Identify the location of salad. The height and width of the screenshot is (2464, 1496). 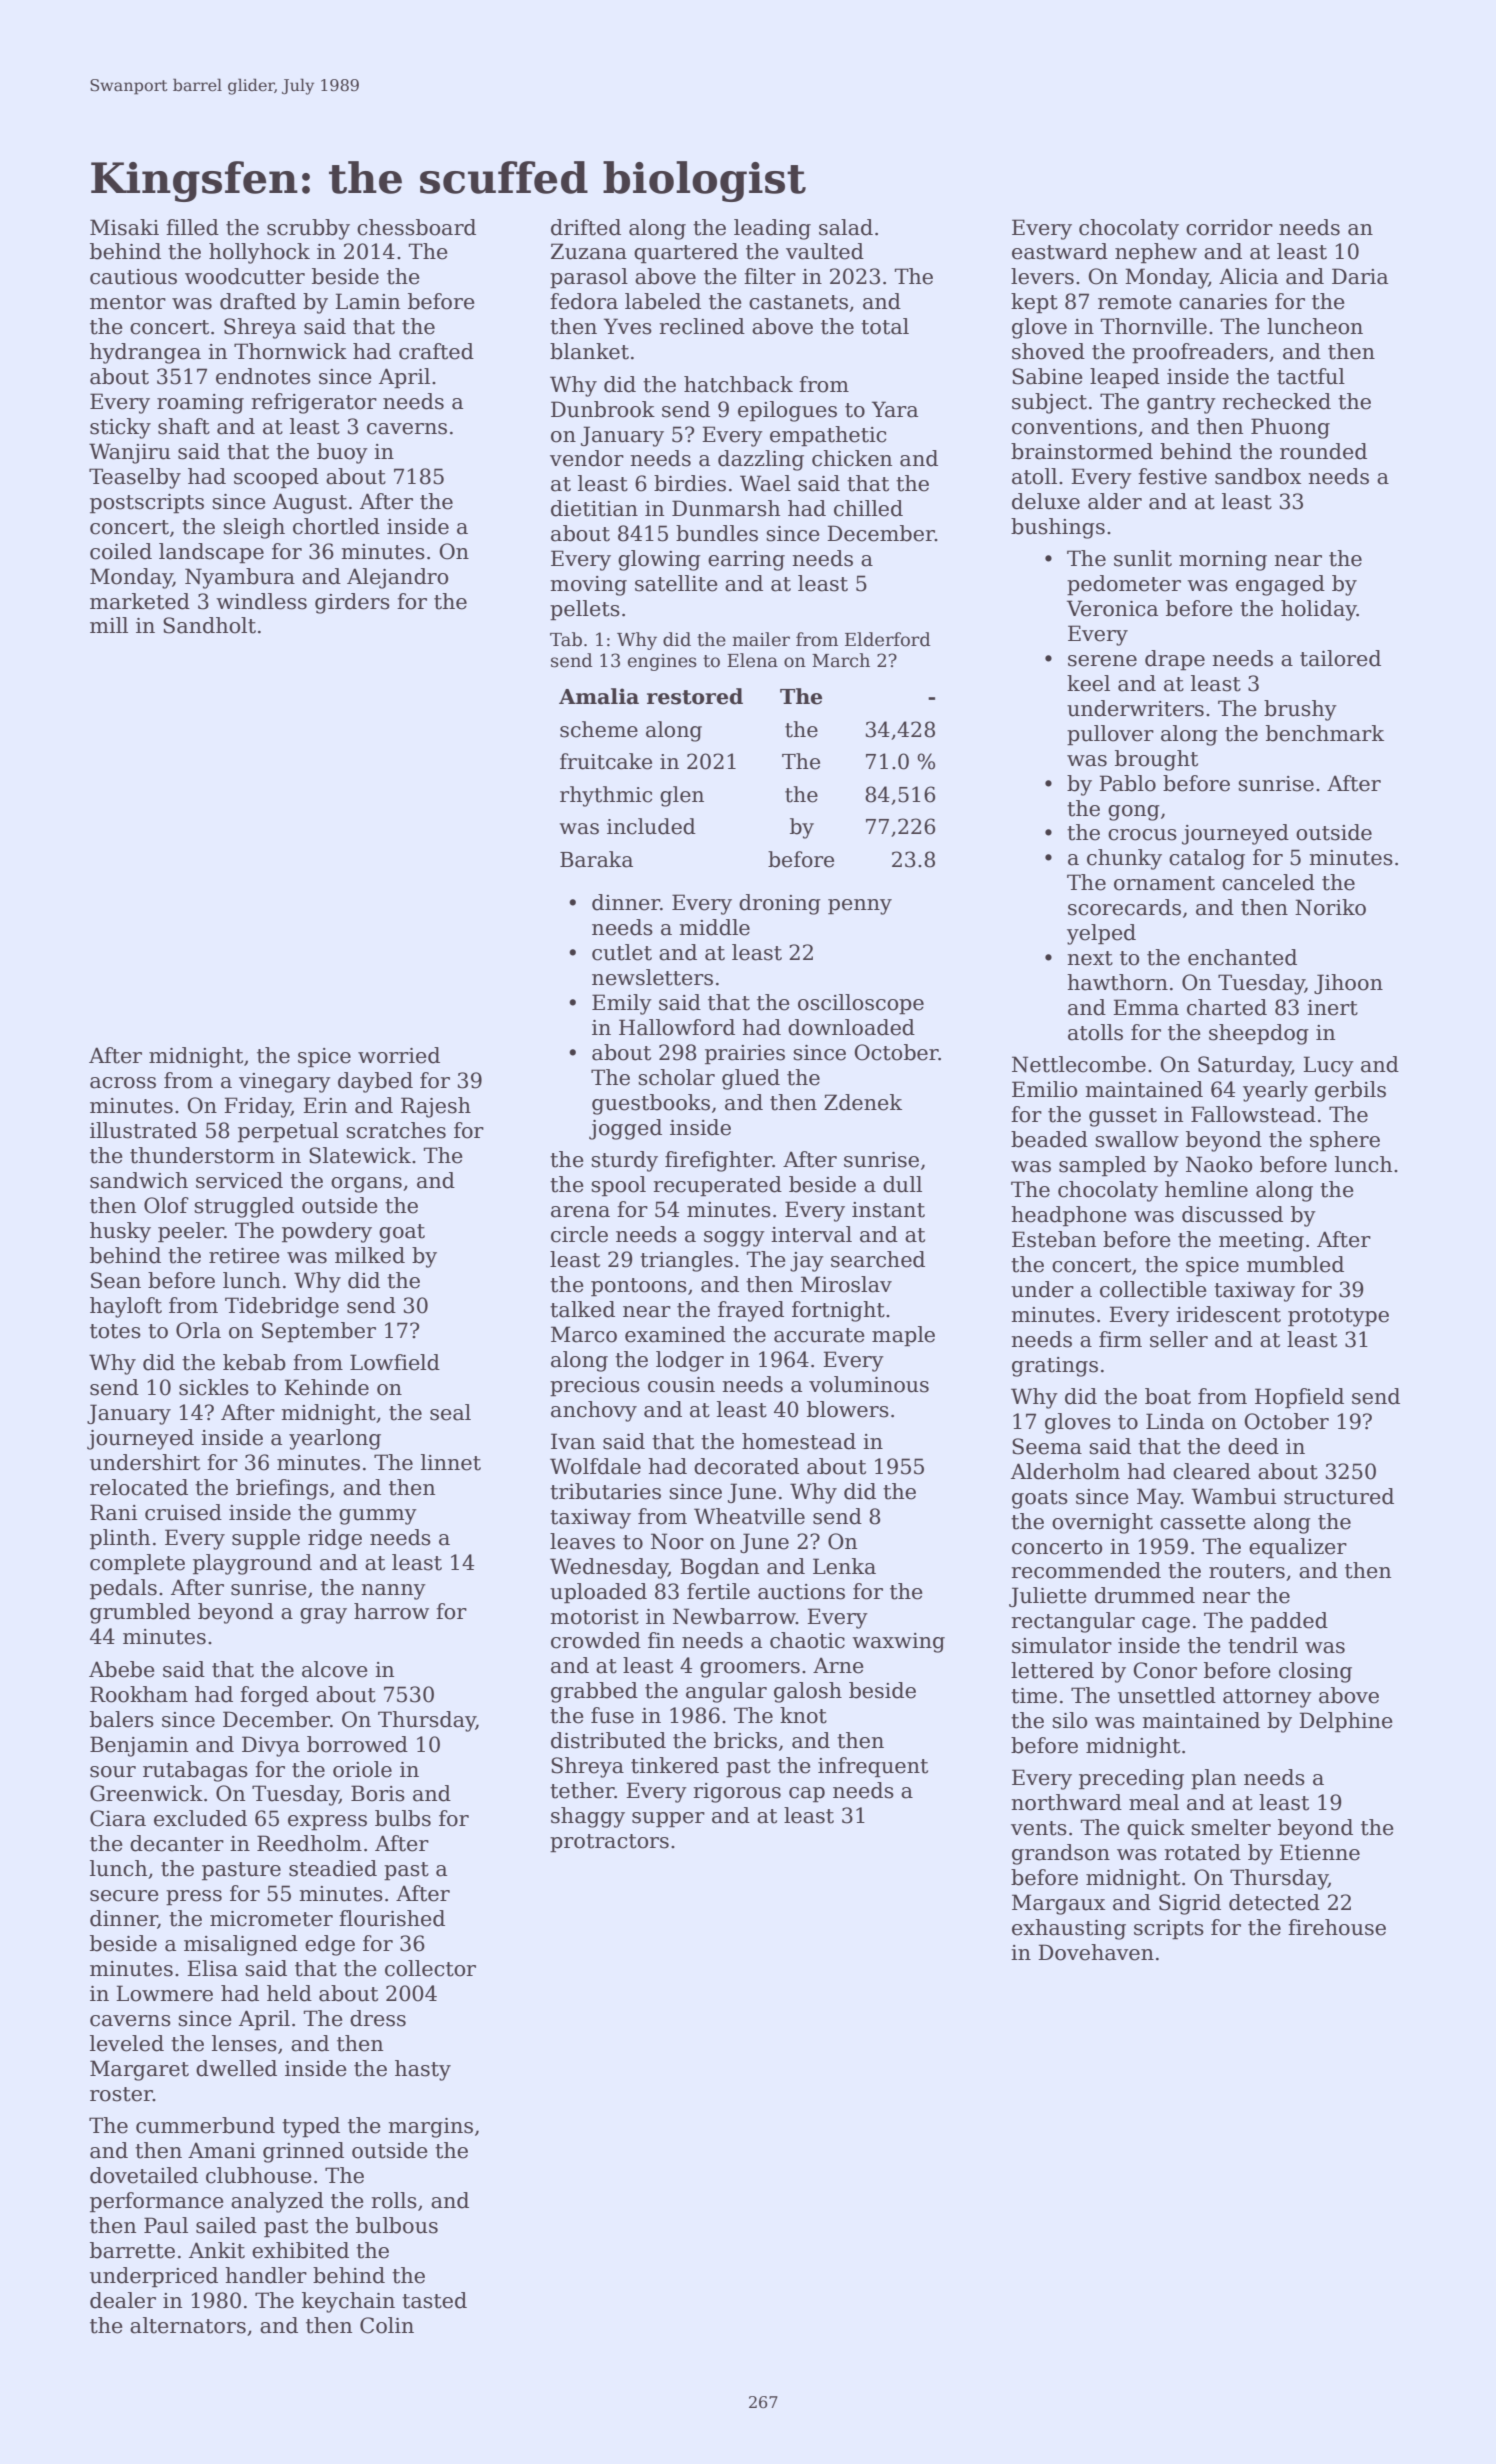
(846, 227).
